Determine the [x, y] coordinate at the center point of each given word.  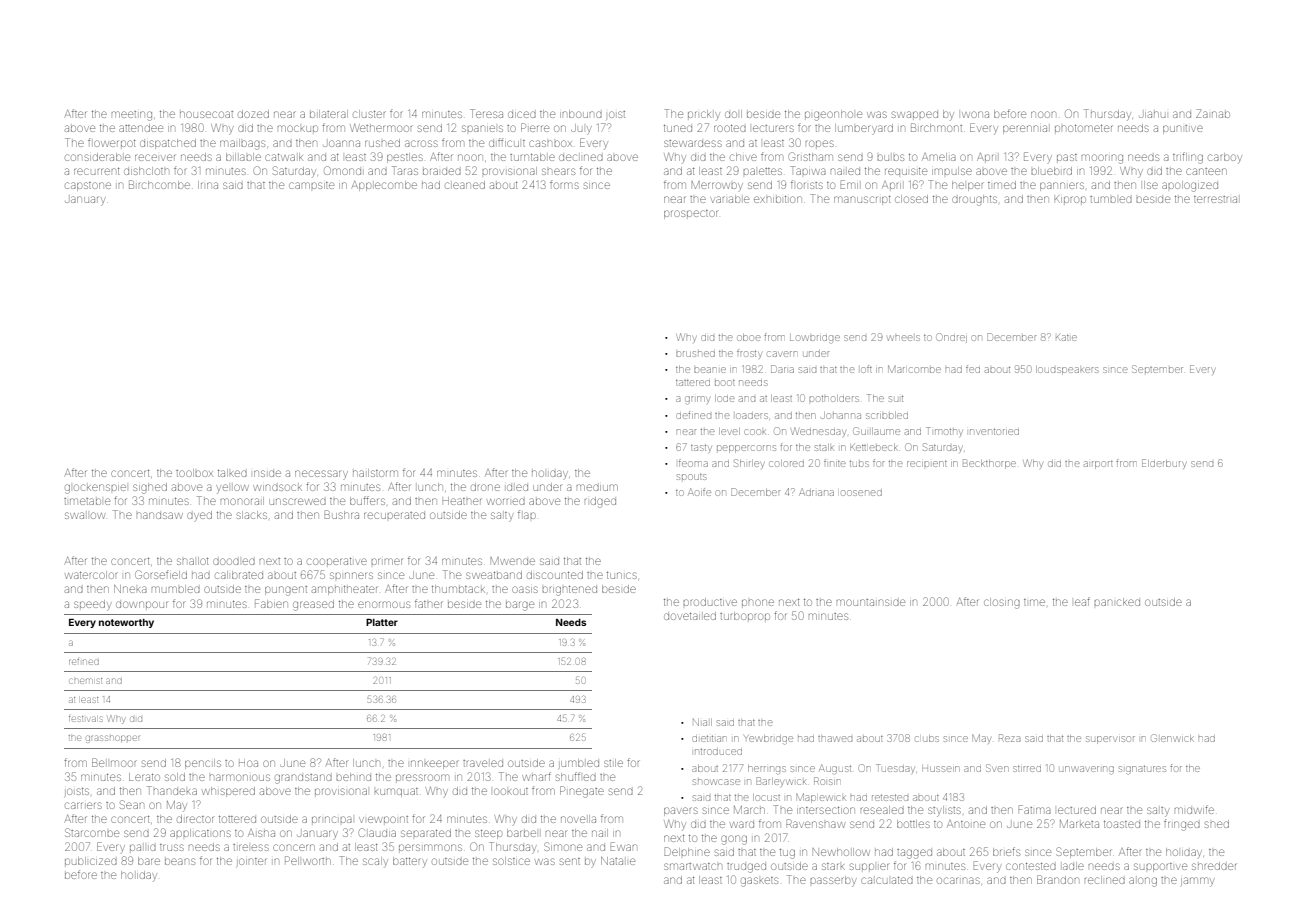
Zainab [1213, 113]
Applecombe [384, 186]
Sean [132, 804]
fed [973, 369]
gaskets [759, 882]
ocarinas [958, 880]
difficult [507, 142]
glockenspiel [95, 489]
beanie [710, 370]
